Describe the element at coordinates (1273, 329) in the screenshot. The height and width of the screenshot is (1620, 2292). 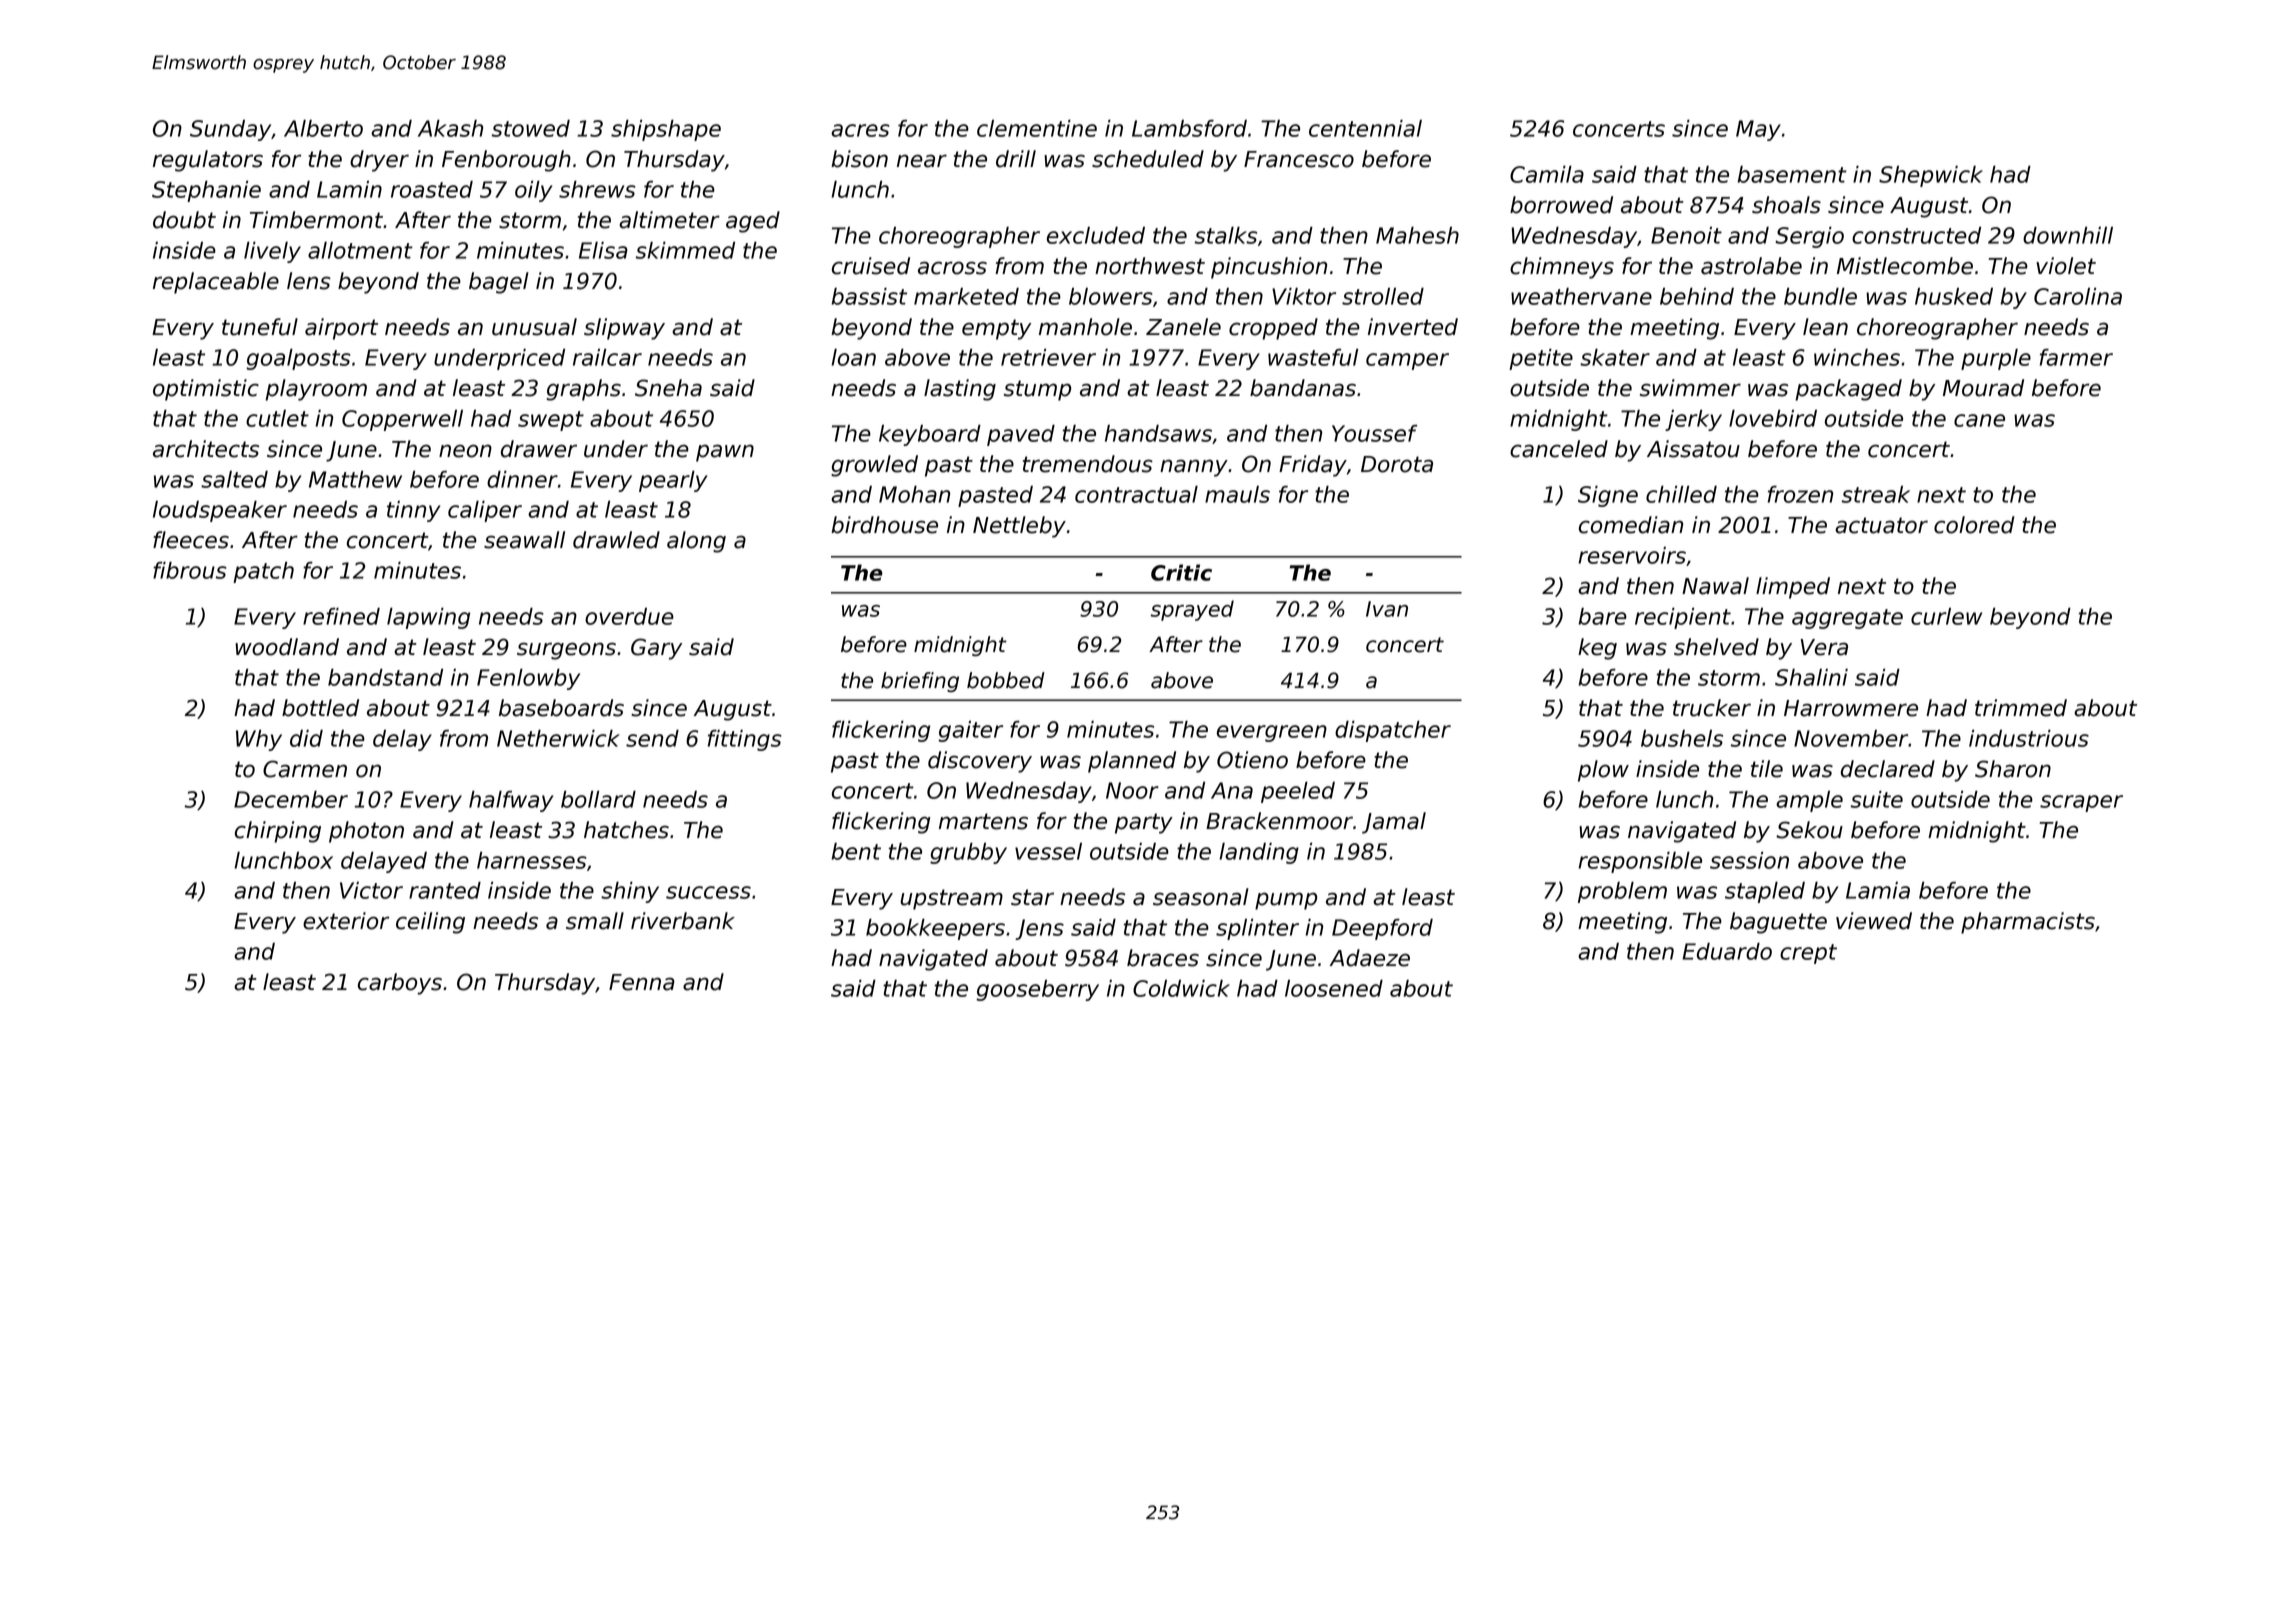
I see `cropped` at that location.
